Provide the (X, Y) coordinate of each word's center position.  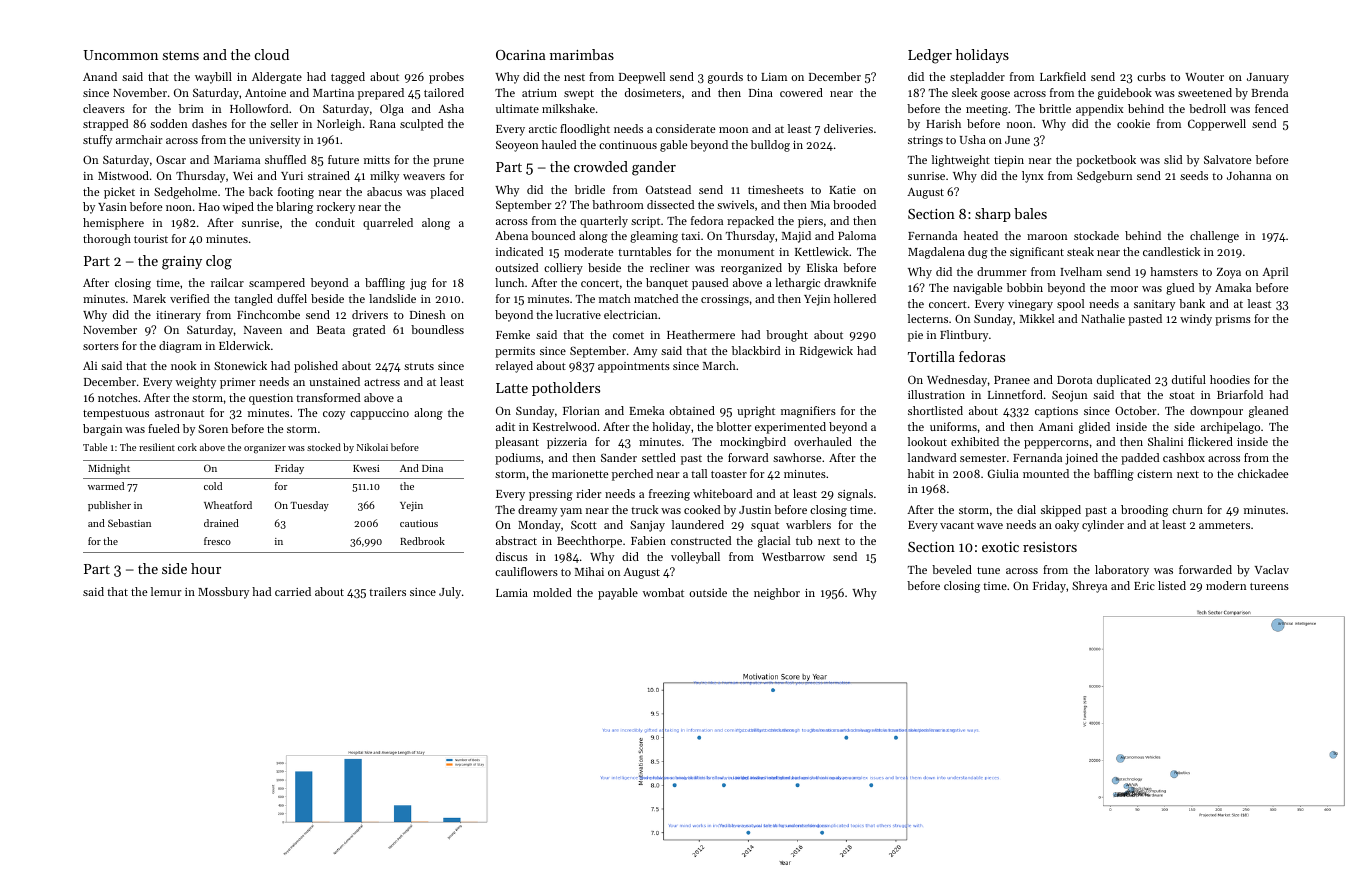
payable (618, 594)
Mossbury (223, 593)
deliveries (848, 128)
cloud (272, 54)
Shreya (1089, 587)
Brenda (1269, 92)
